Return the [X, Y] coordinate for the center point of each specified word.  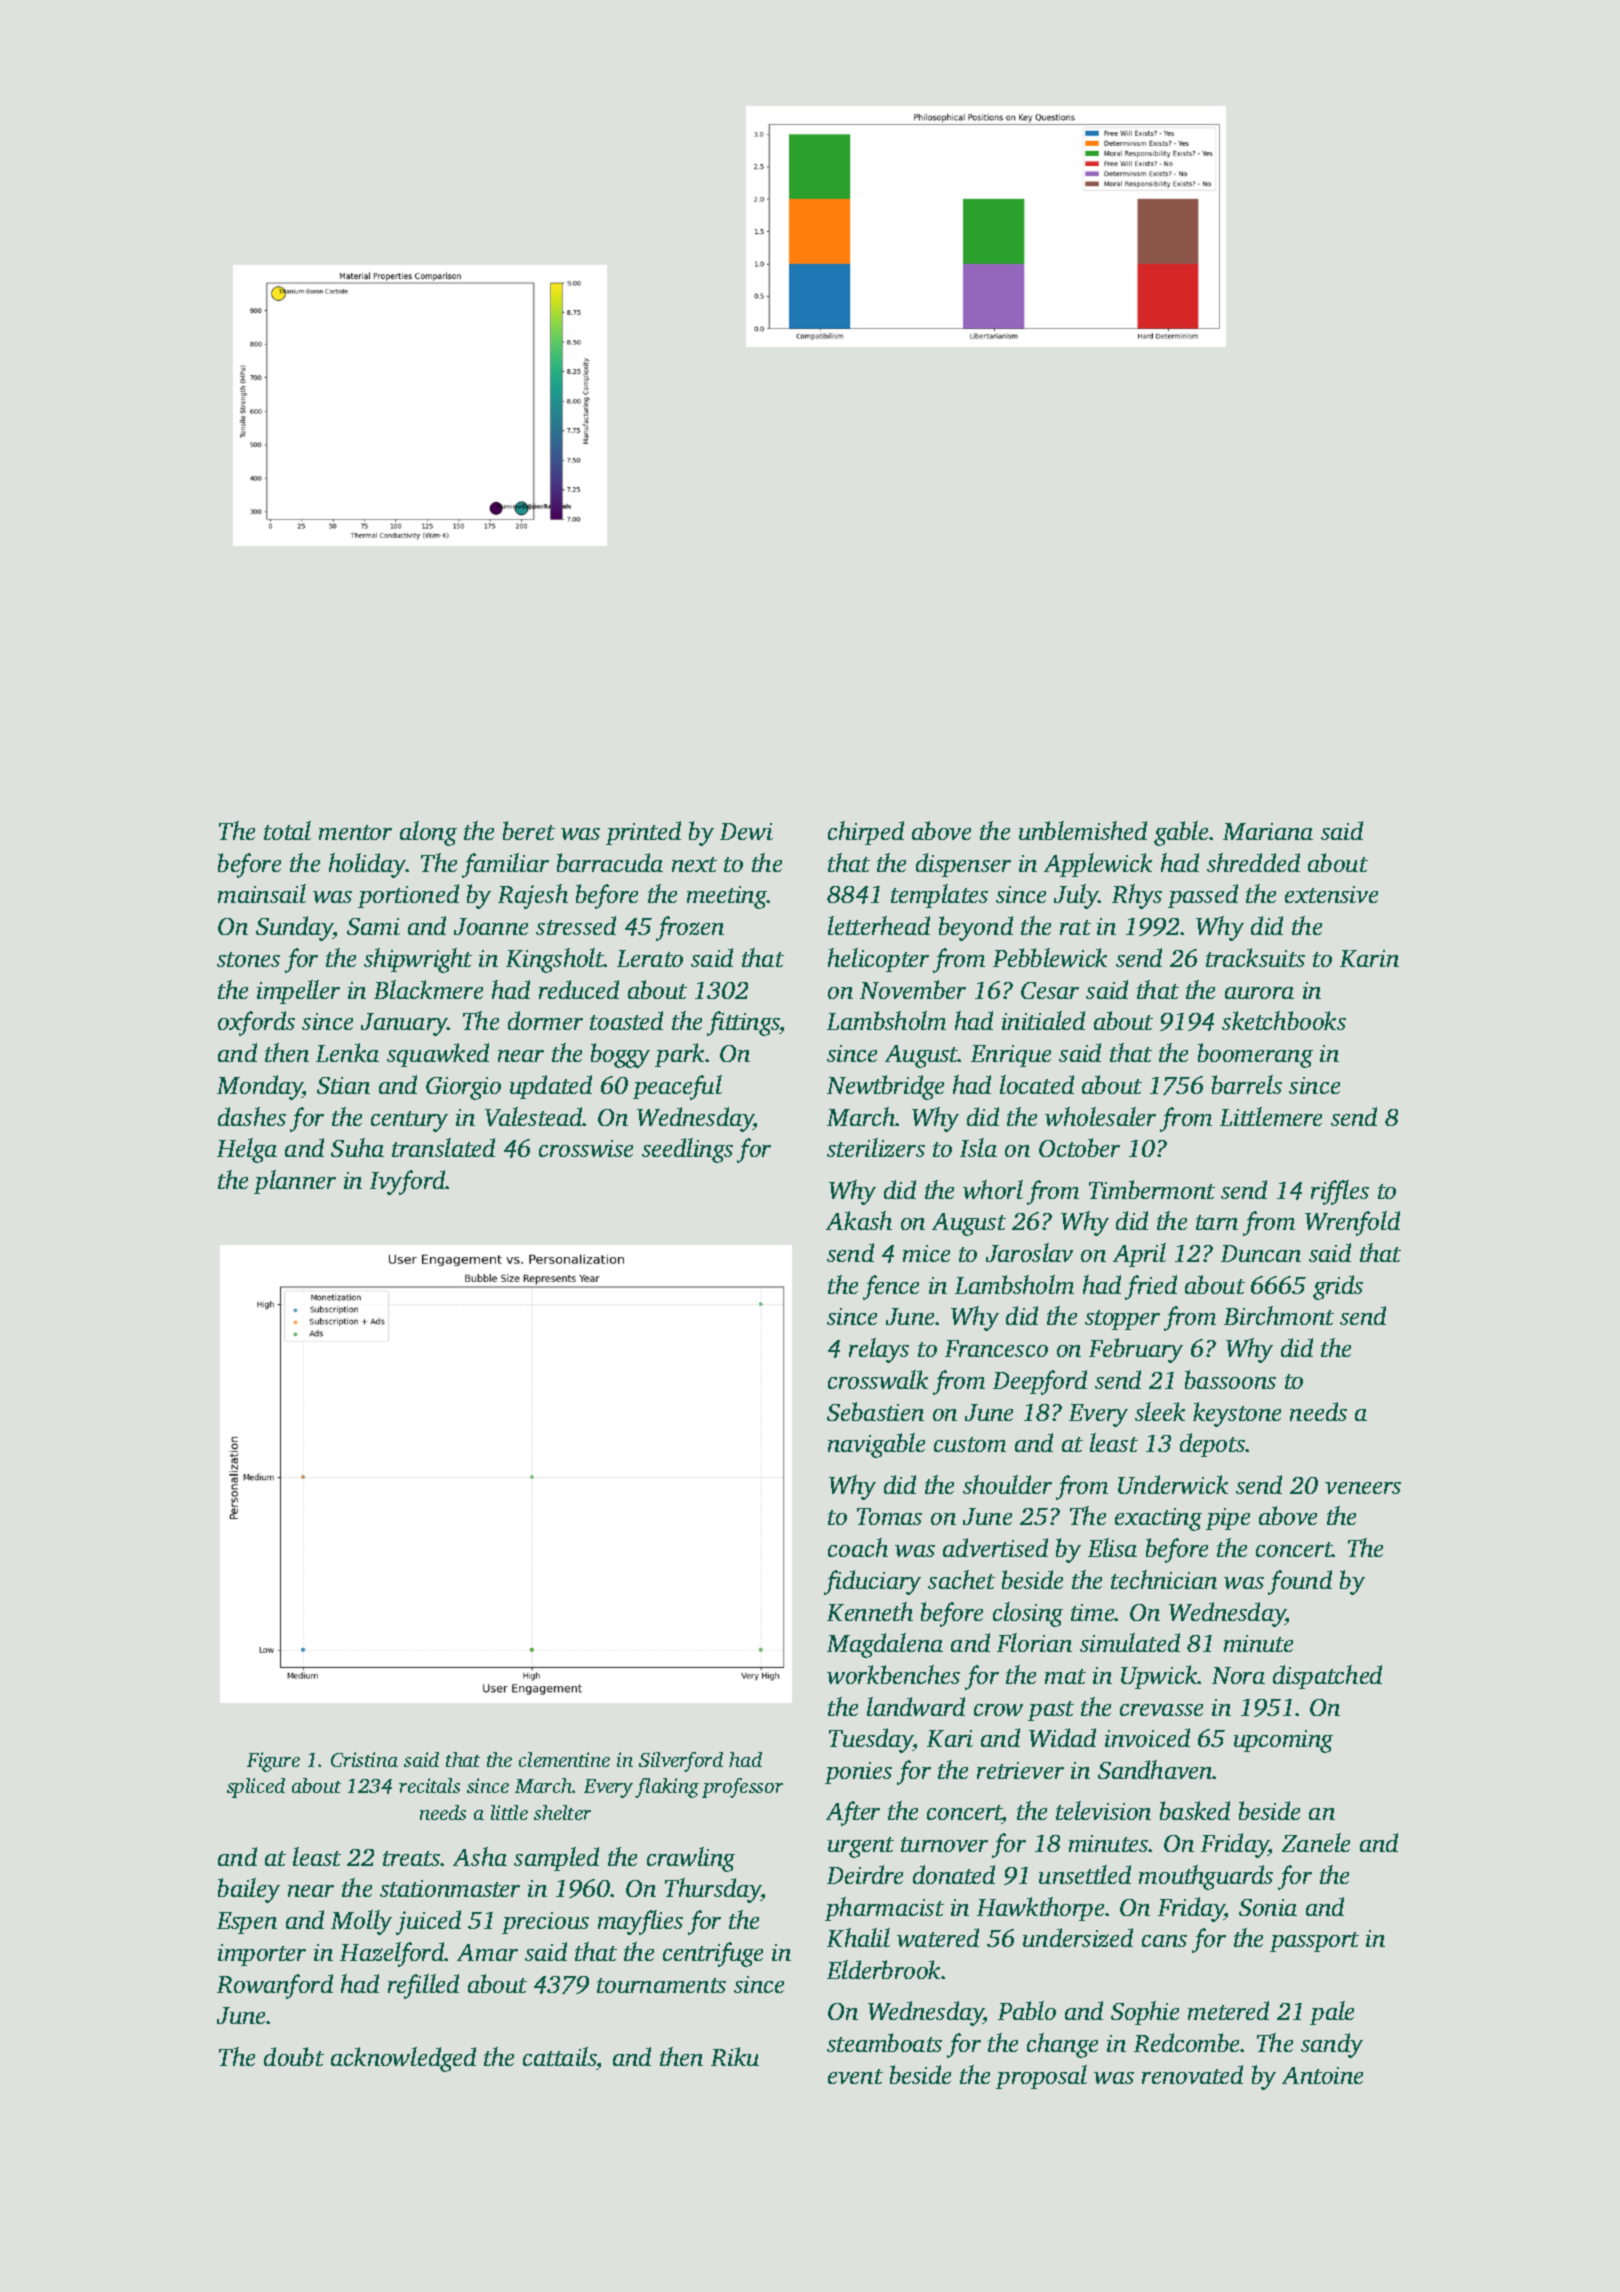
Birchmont [1279, 1315]
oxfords [256, 1023]
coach [858, 1547]
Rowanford [275, 1986]
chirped [866, 833]
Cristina [364, 1759]
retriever [1020, 1770]
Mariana [1268, 831]
